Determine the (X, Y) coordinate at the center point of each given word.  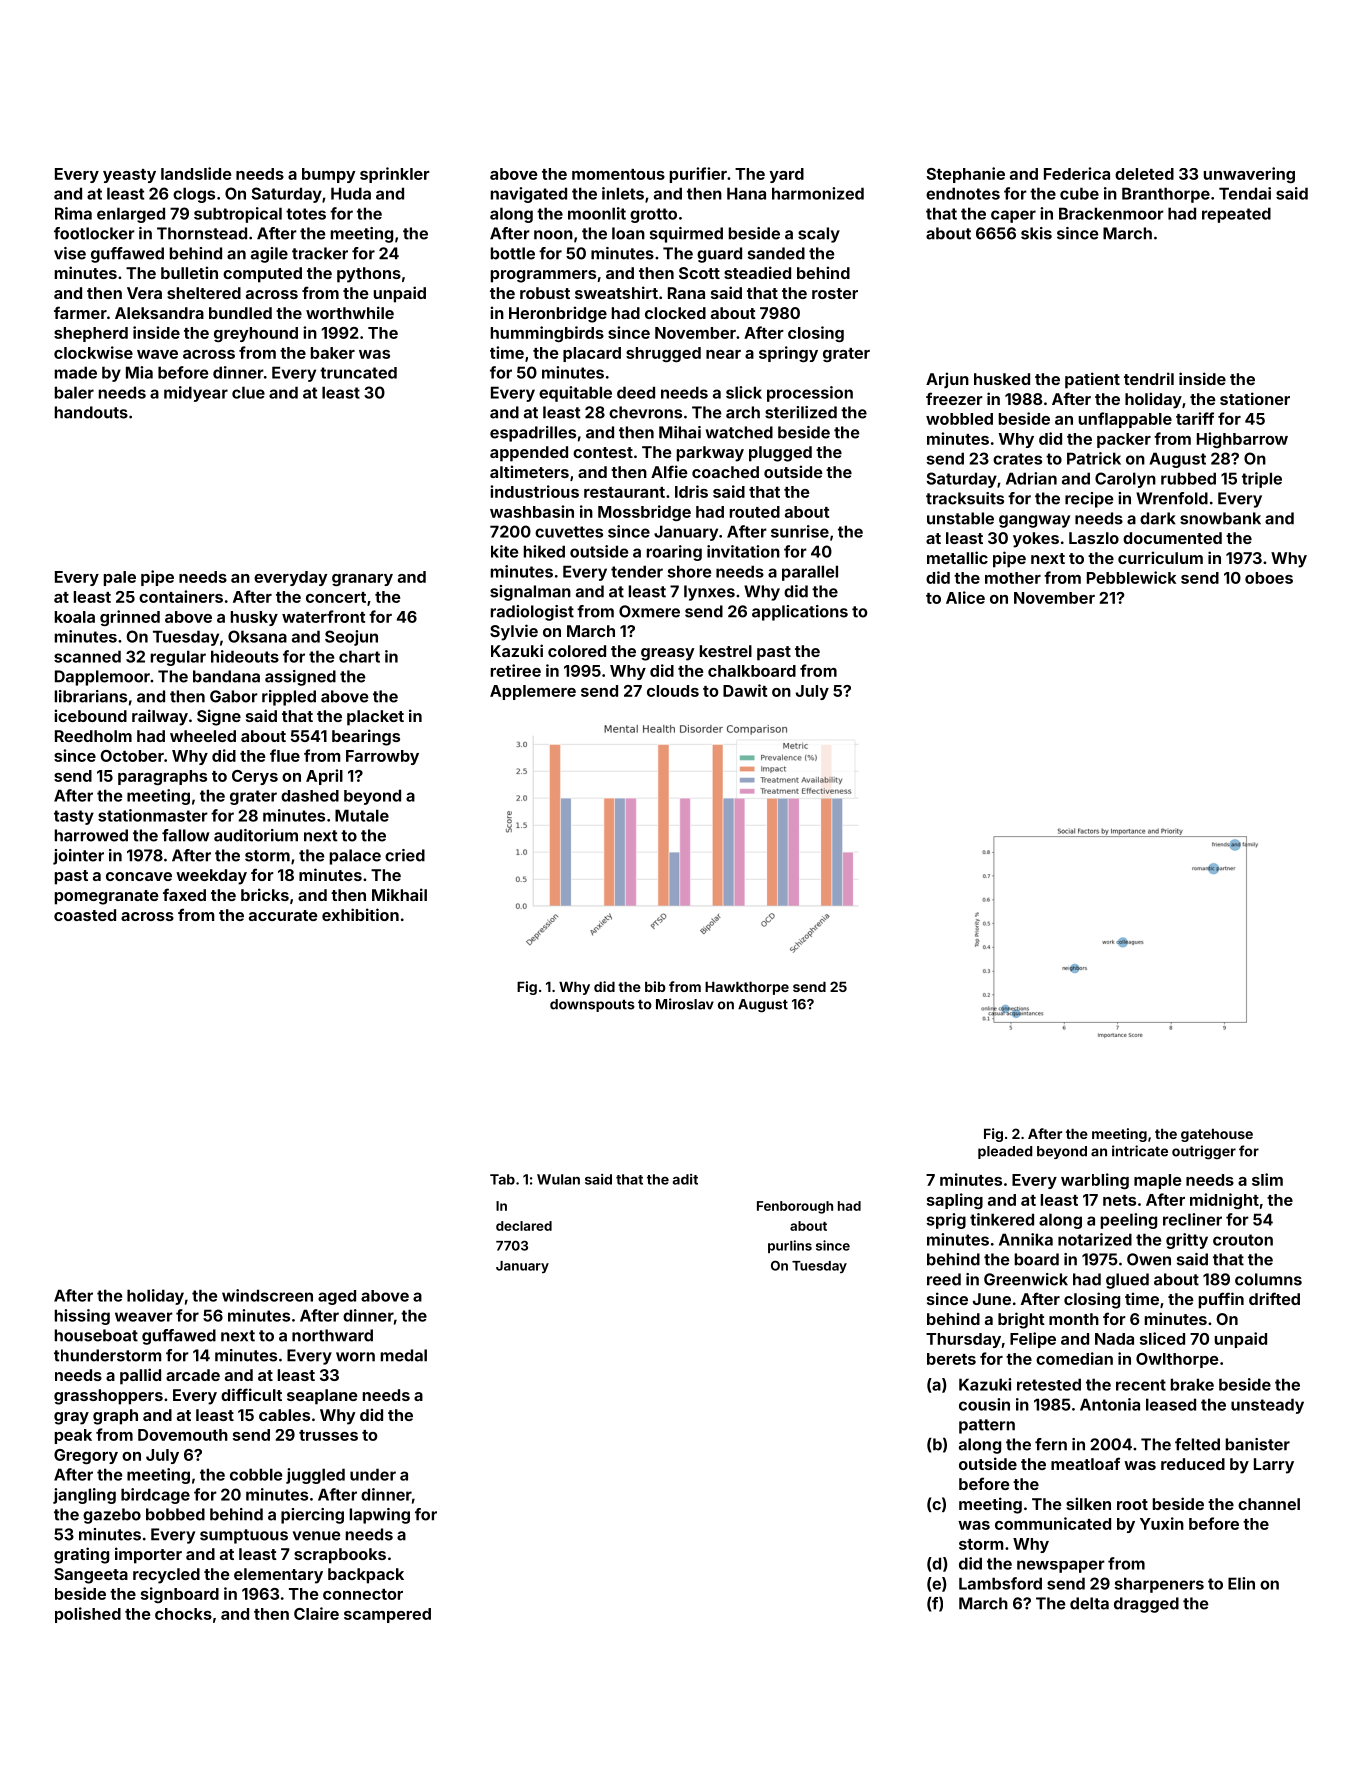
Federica (1077, 173)
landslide (196, 173)
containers (181, 596)
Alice (965, 597)
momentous (618, 174)
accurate (283, 915)
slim (1267, 1179)
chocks (183, 1614)
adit (685, 1179)
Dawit (745, 690)
